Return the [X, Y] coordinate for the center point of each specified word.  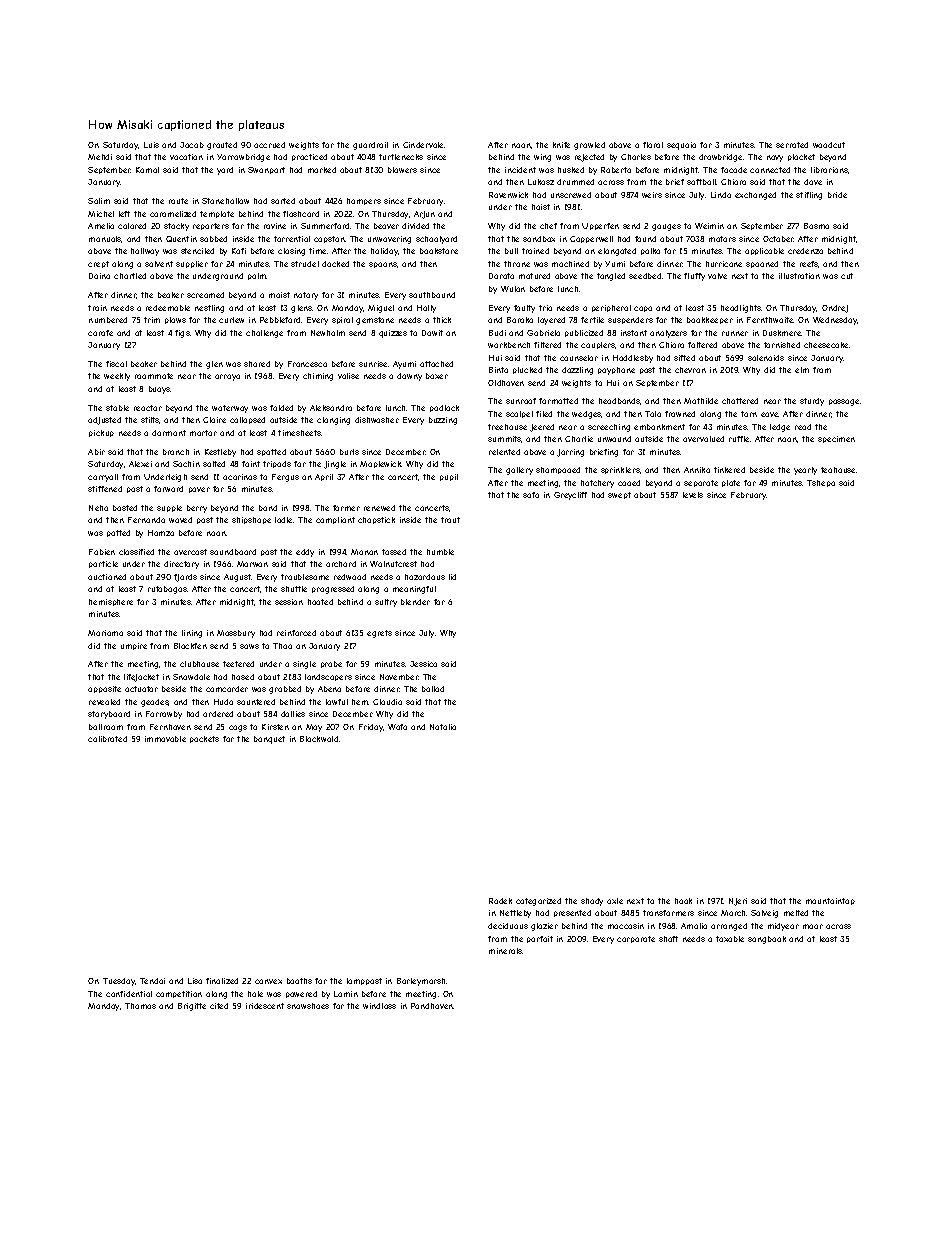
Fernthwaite [770, 320]
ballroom [106, 727]
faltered [702, 345]
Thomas [140, 1006]
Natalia [443, 727]
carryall [103, 478]
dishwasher [376, 420]
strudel [305, 264]
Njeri [738, 902]
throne [517, 264]
